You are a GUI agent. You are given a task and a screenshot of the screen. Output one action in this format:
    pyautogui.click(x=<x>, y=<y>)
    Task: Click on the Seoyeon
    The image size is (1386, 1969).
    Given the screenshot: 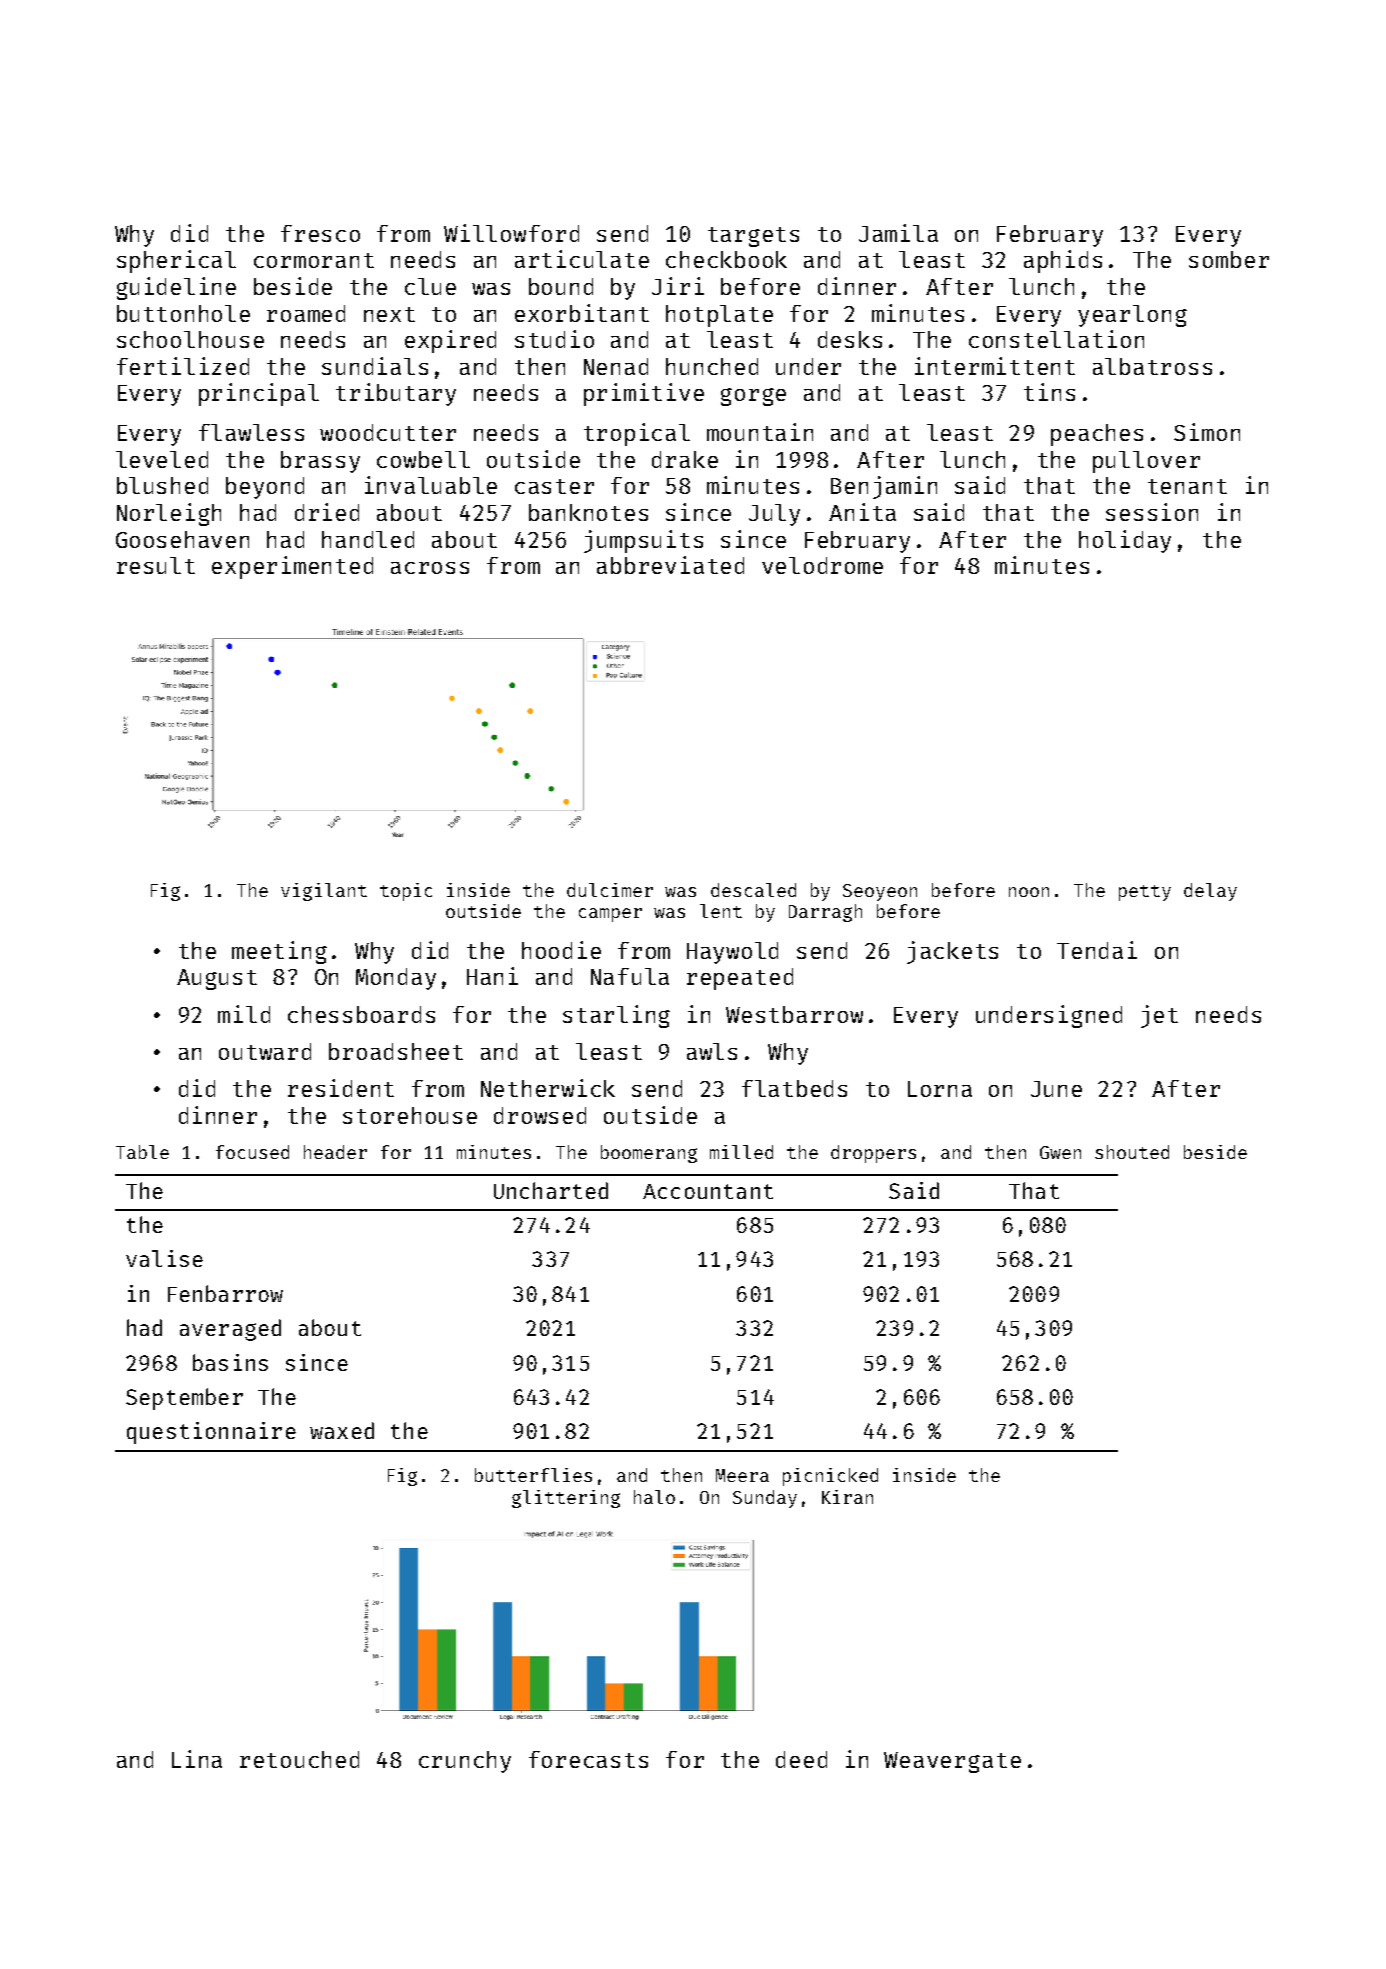 What is the action you would take?
    pyautogui.click(x=880, y=892)
